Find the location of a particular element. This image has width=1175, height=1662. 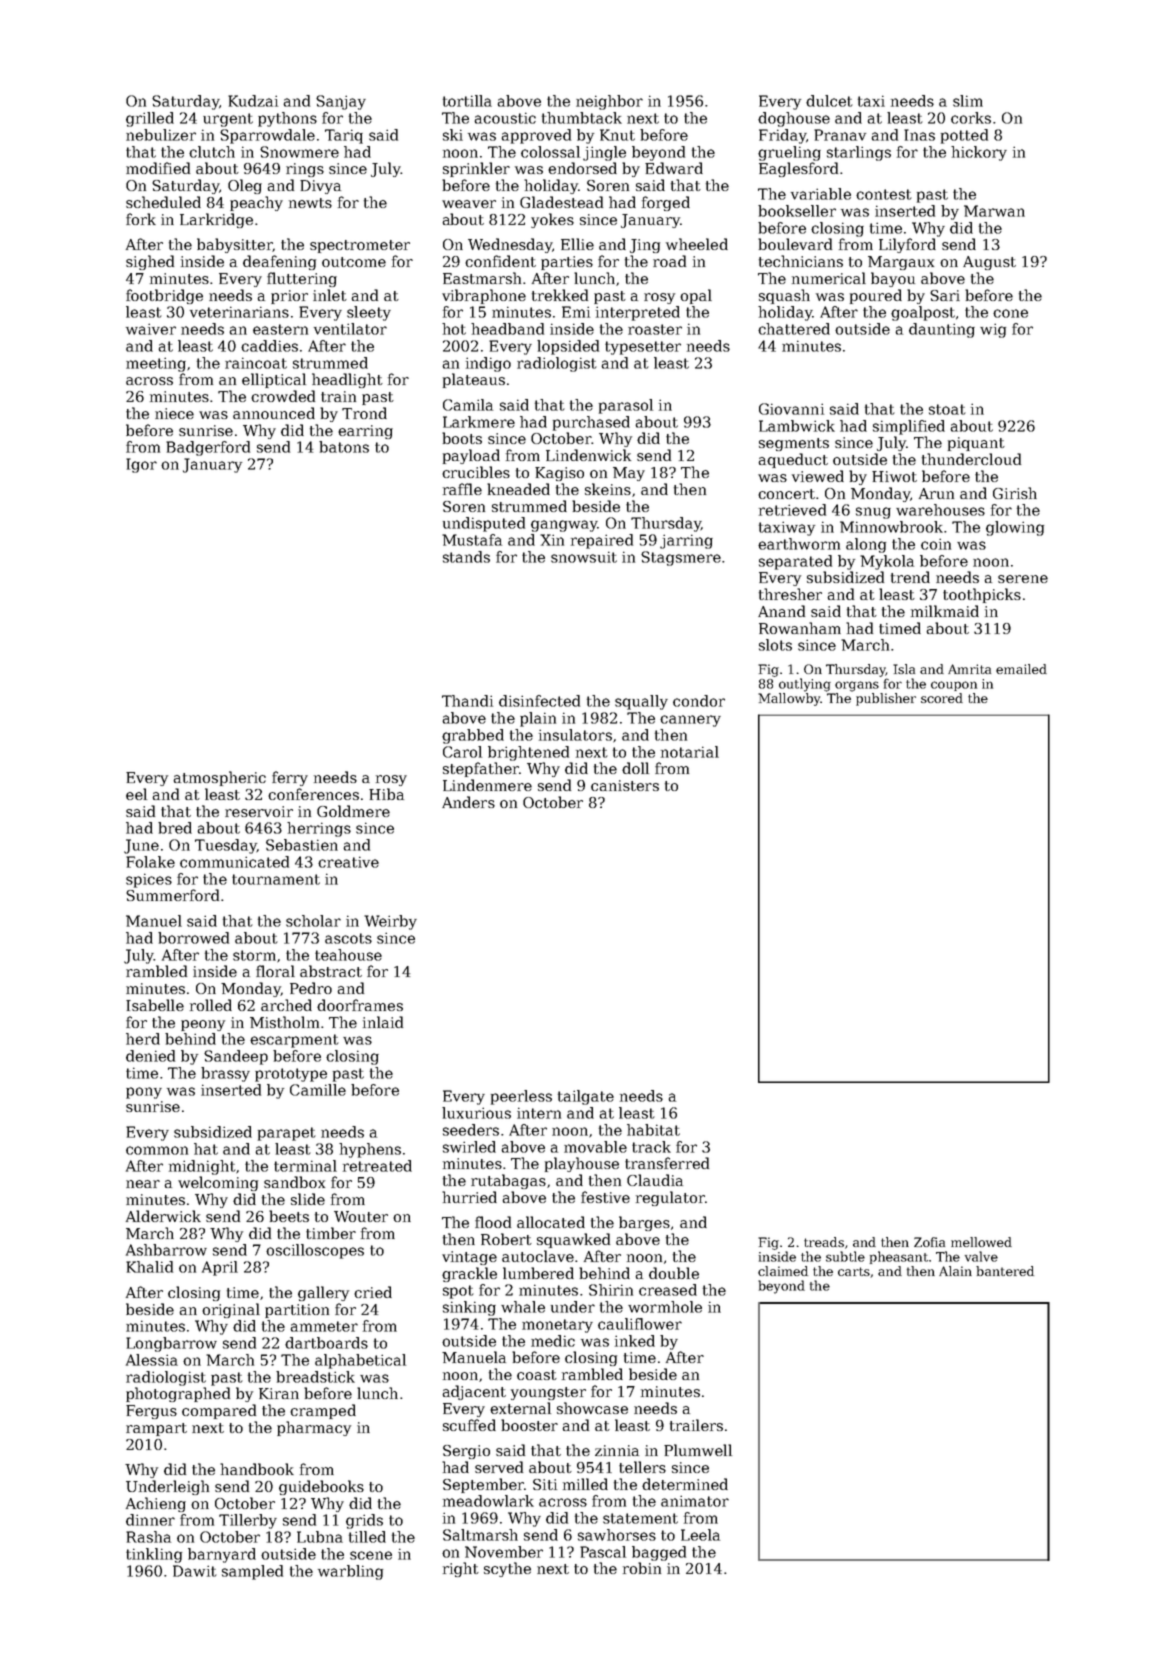

warbling is located at coordinates (350, 1572).
